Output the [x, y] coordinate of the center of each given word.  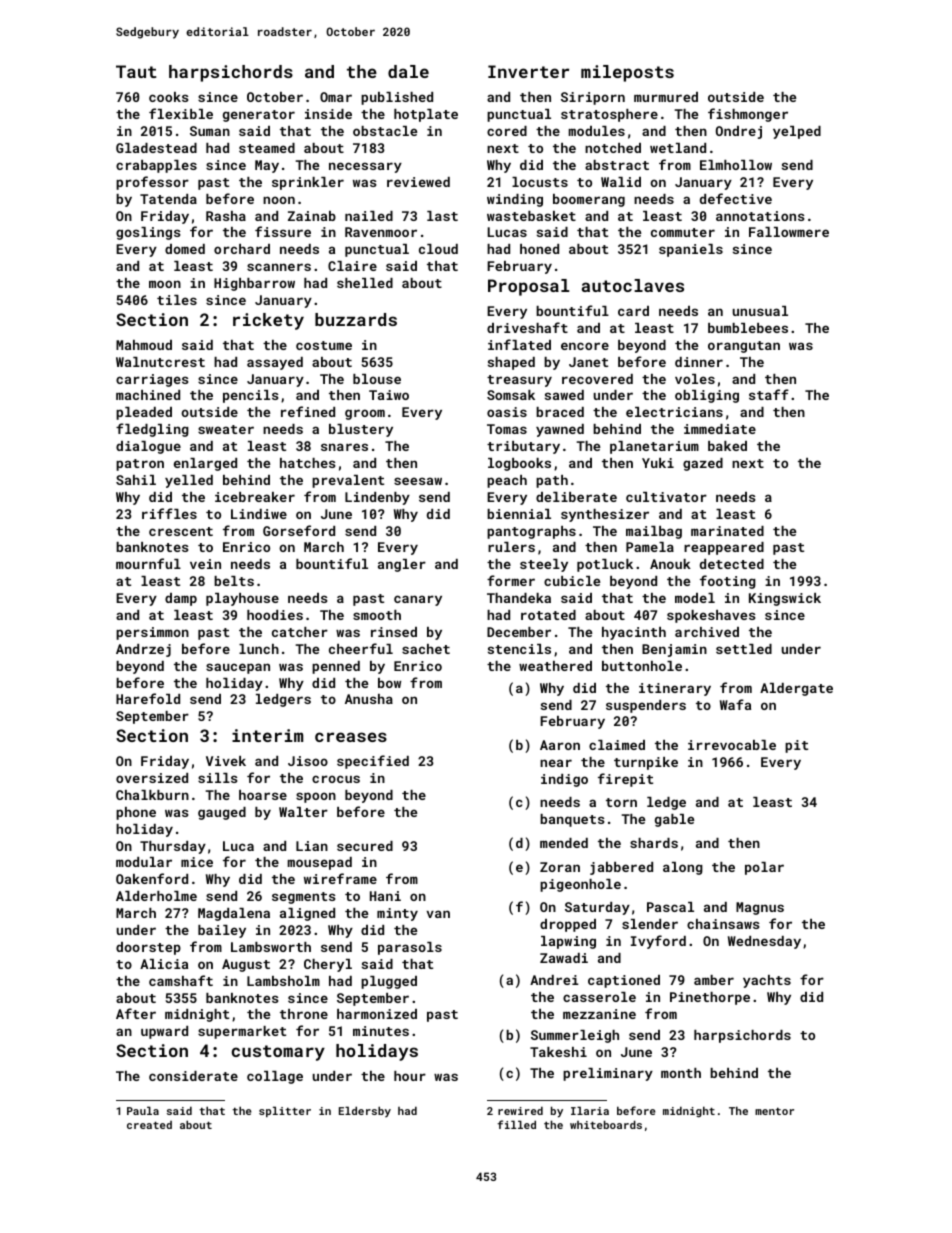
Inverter [528, 71]
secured [365, 846]
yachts [767, 981]
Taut [136, 71]
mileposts [627, 73]
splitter [285, 1111]
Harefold [148, 698]
